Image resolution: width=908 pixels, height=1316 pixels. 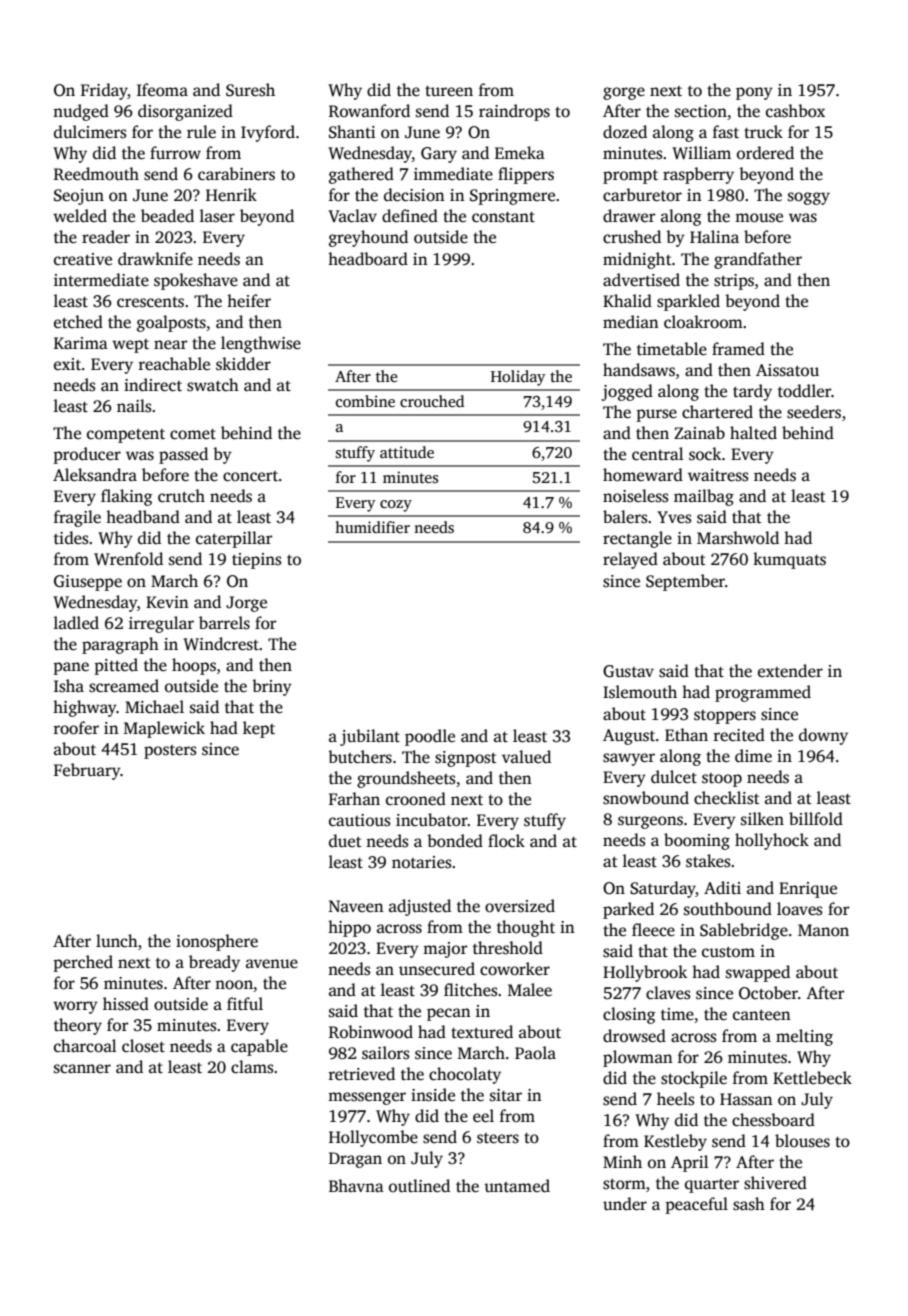 What do you see at coordinates (514, 112) in the document?
I see `raindrops` at bounding box center [514, 112].
